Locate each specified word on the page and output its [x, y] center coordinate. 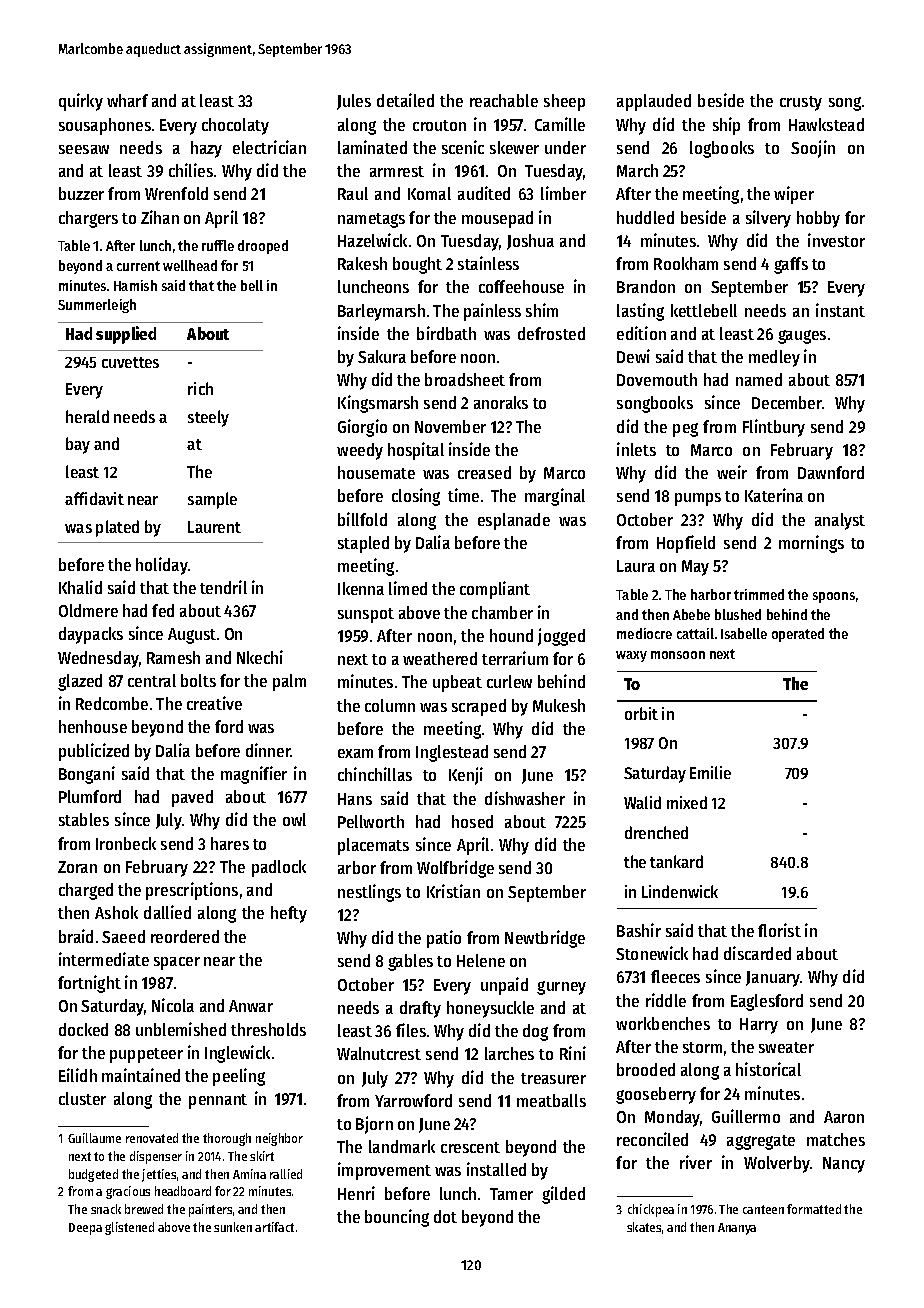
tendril [223, 587]
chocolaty [235, 126]
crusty [801, 103]
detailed [405, 100]
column [390, 705]
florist [779, 930]
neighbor [279, 1139]
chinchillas [375, 774]
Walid [642, 802]
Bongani [87, 775]
